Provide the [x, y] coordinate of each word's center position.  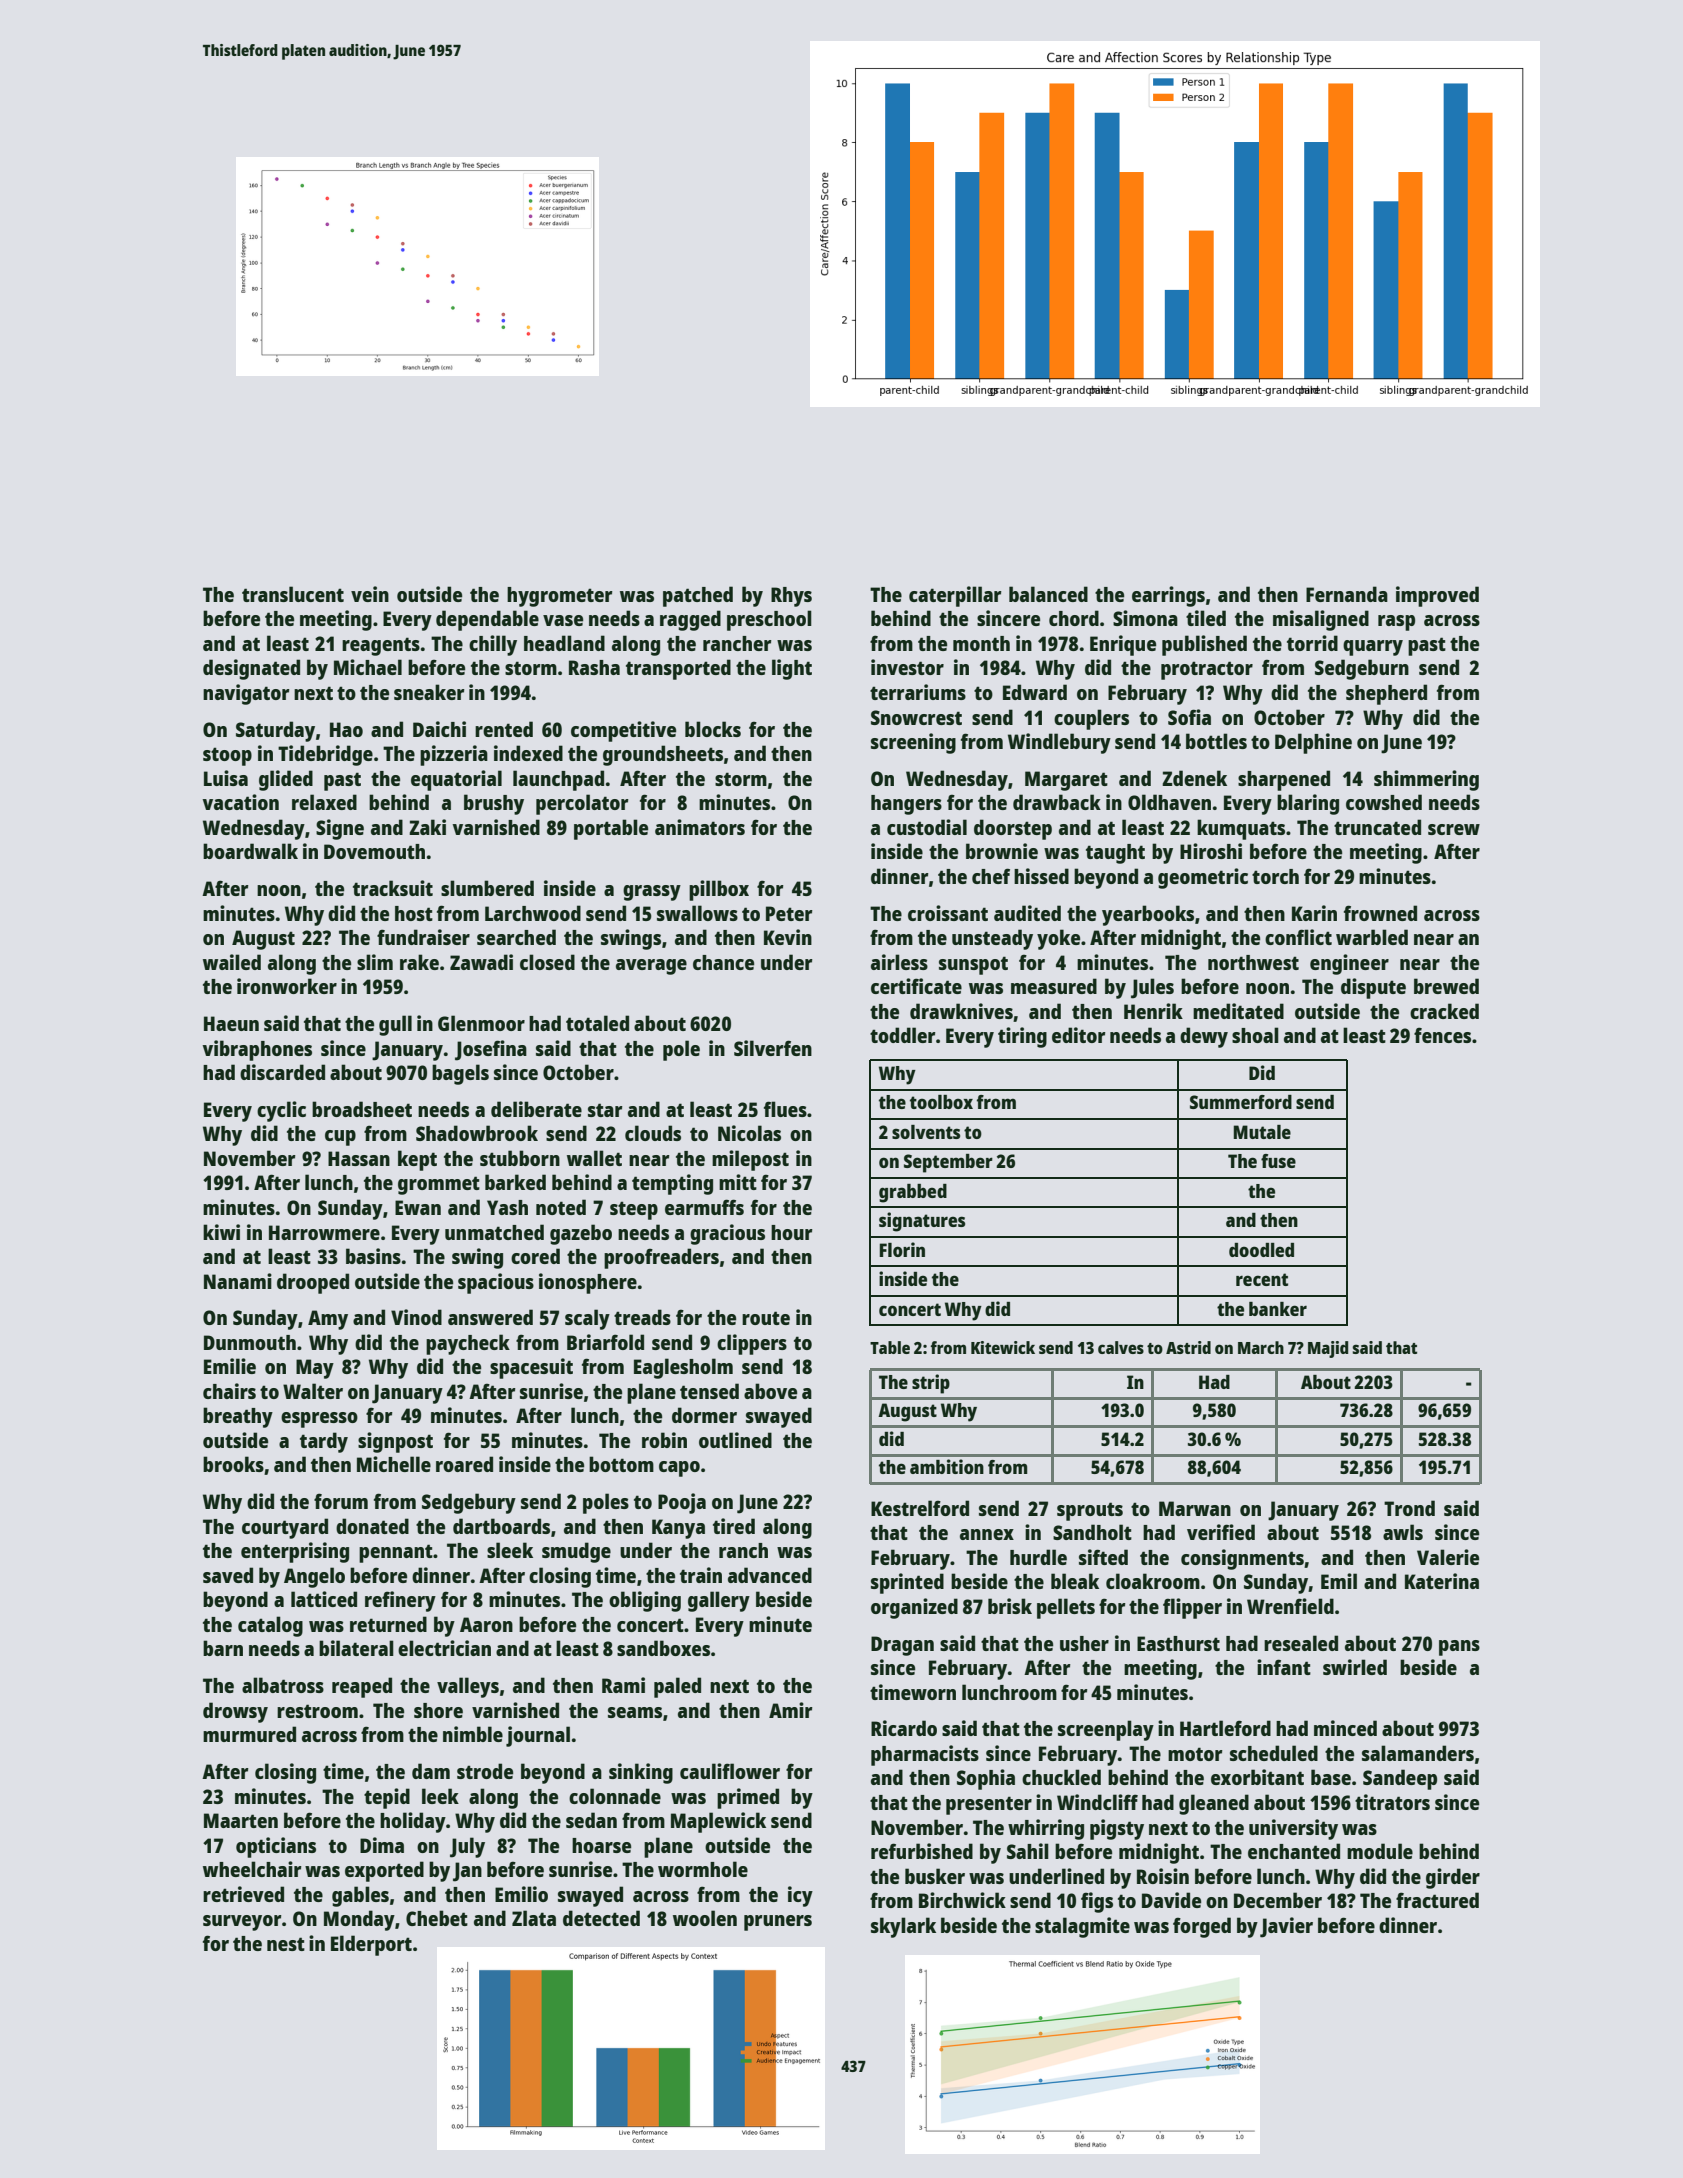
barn [223, 1648]
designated [251, 669]
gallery [719, 1601]
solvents [926, 1132]
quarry [1373, 648]
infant [1284, 1667]
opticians [276, 1847]
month [981, 643]
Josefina [491, 1050]
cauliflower [730, 1771]
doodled [1261, 1250]
